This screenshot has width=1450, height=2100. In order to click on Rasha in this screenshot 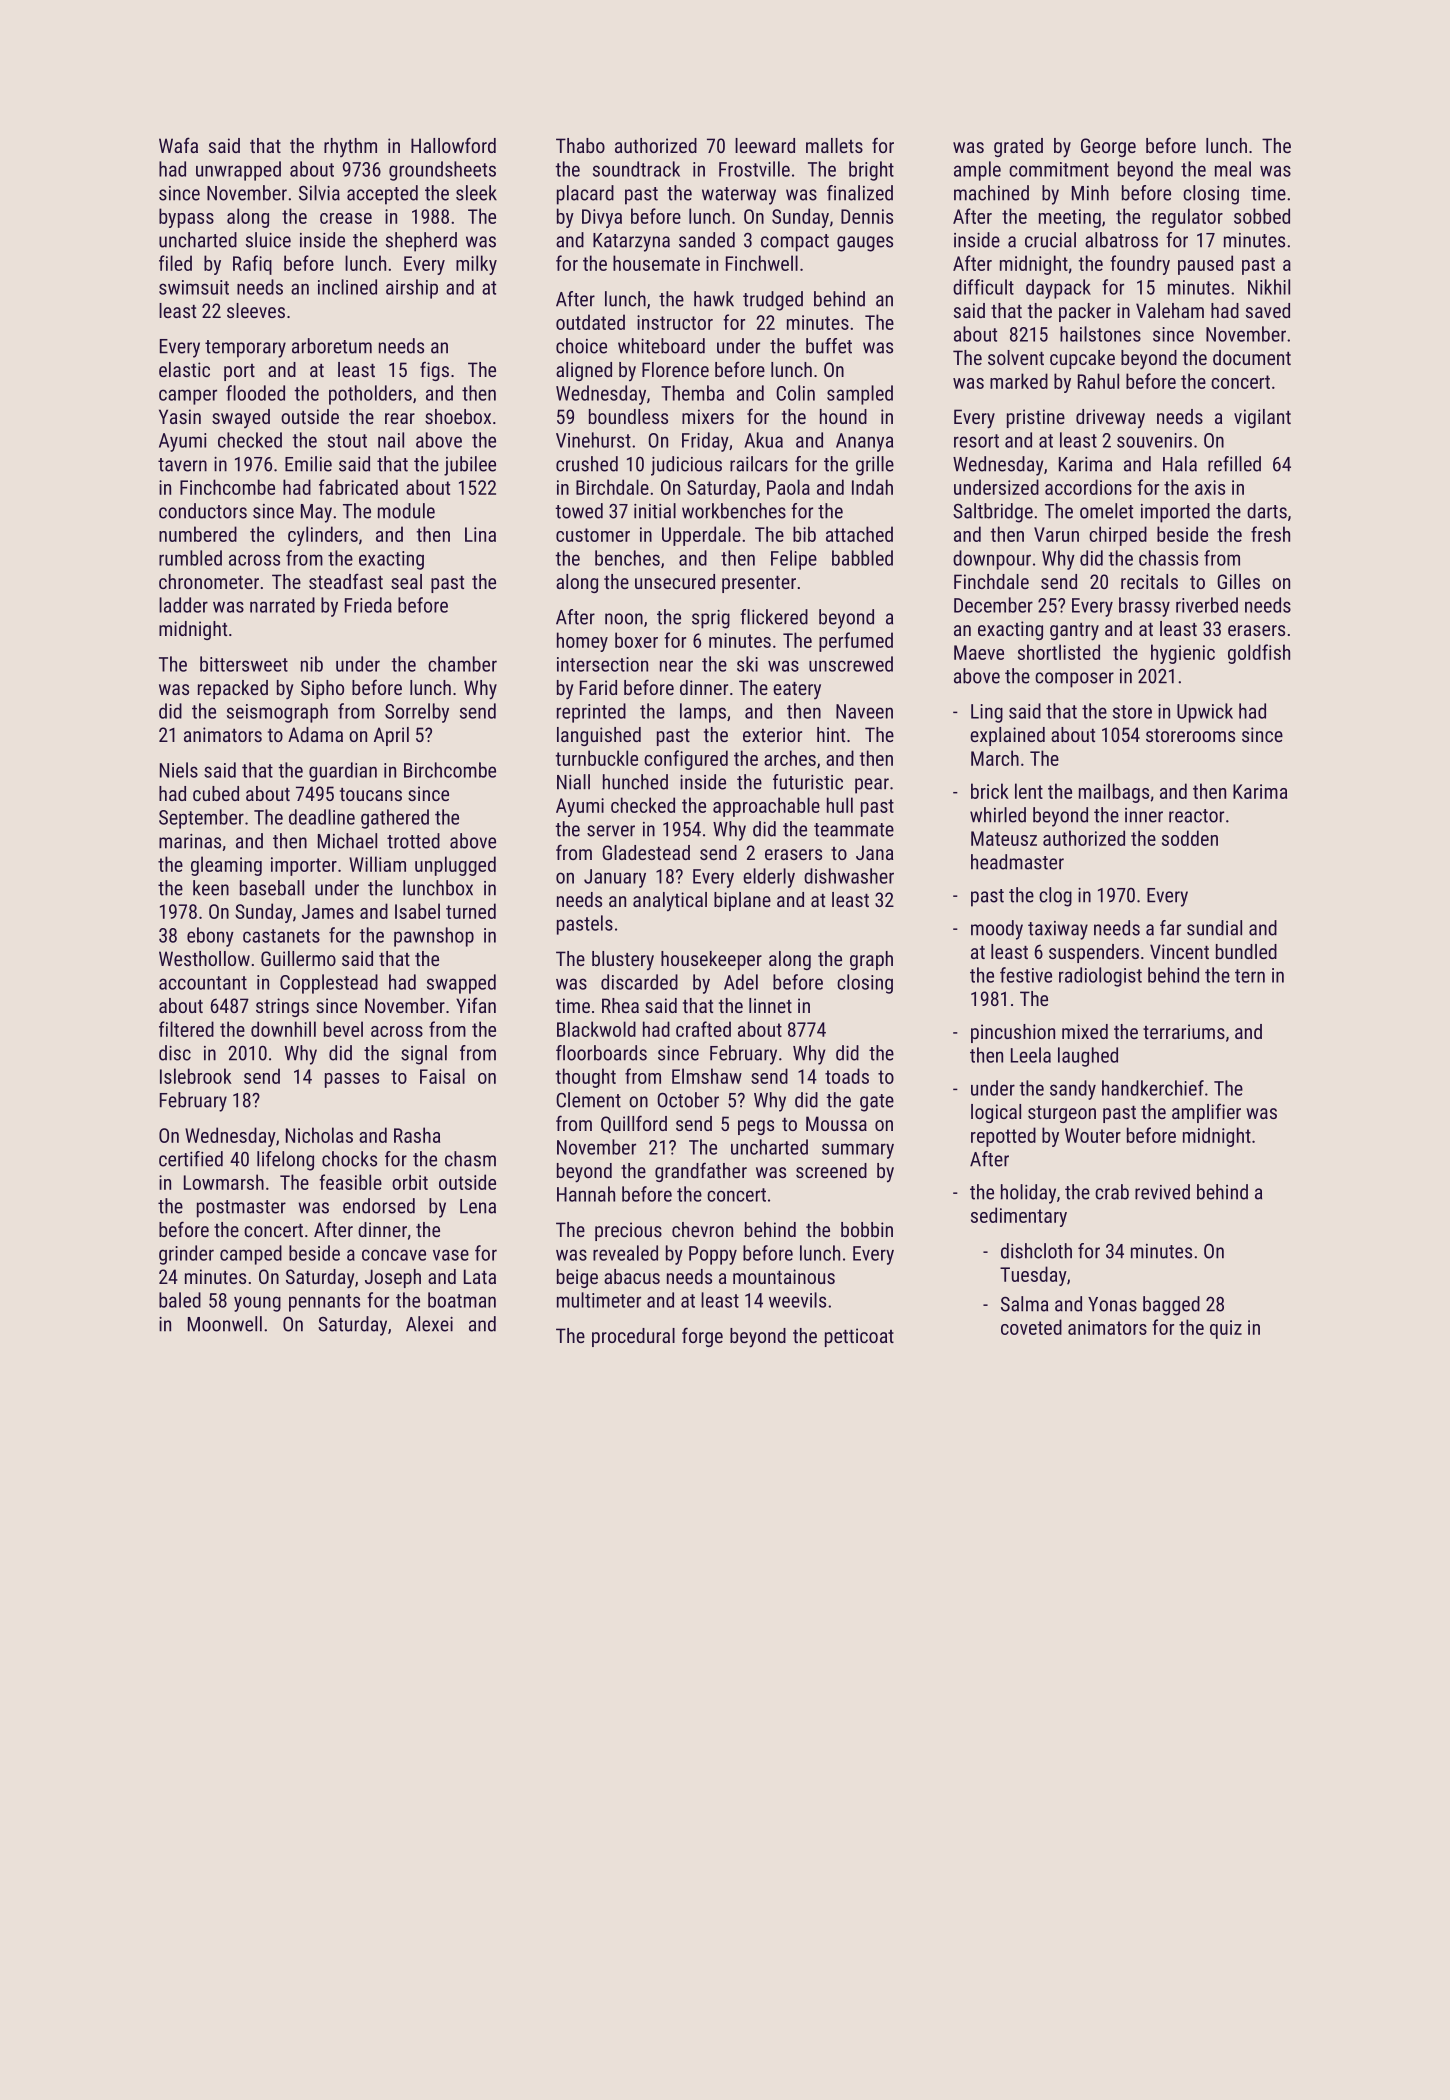, I will do `click(417, 1135)`.
